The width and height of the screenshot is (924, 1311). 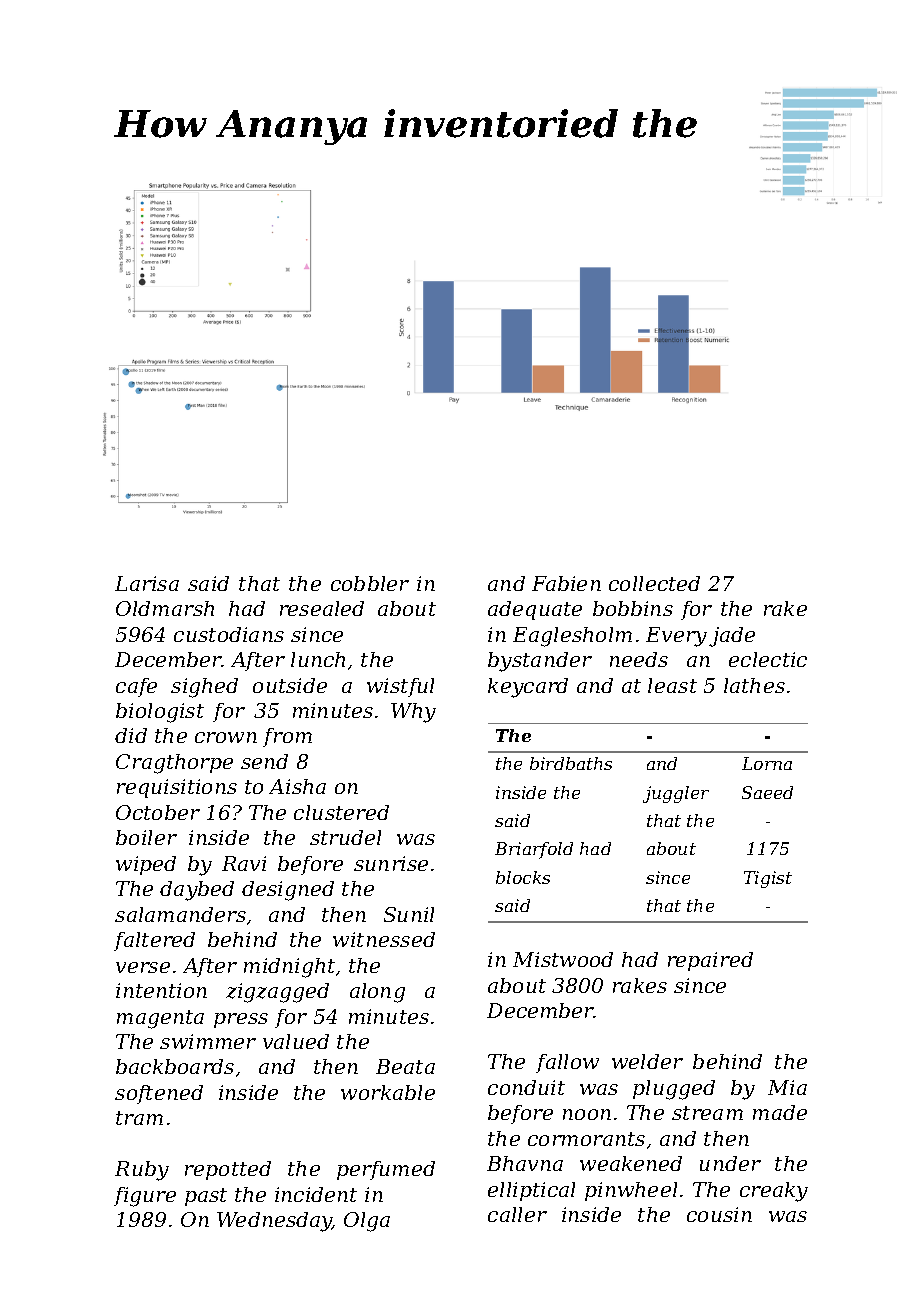 What do you see at coordinates (647, 1061) in the screenshot?
I see `welder` at bounding box center [647, 1061].
